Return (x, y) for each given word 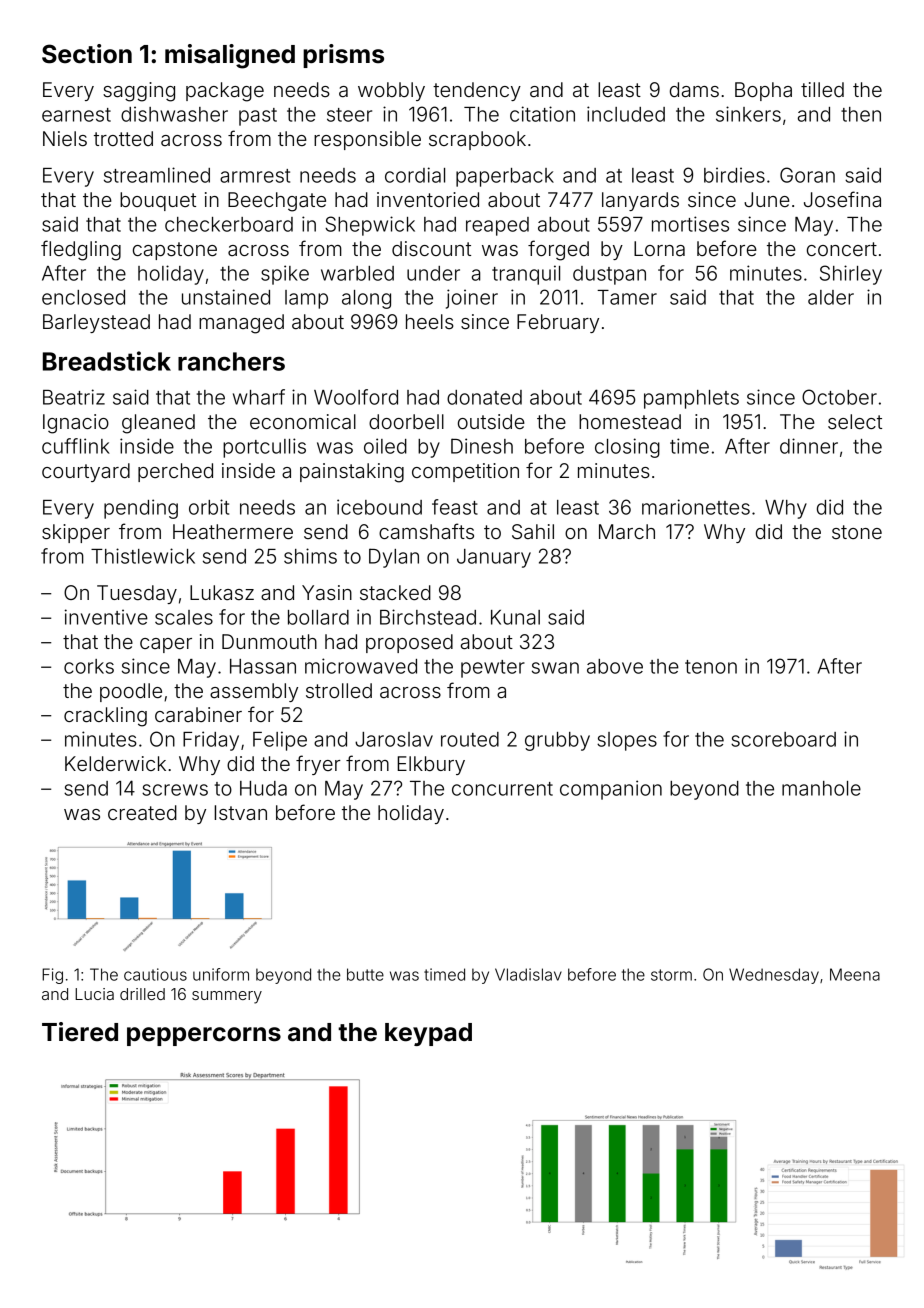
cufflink (76, 446)
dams (694, 90)
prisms (343, 56)
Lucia (94, 994)
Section (87, 54)
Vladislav (528, 974)
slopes (627, 741)
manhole (821, 788)
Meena (855, 974)
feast (455, 507)
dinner (809, 446)
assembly (254, 692)
